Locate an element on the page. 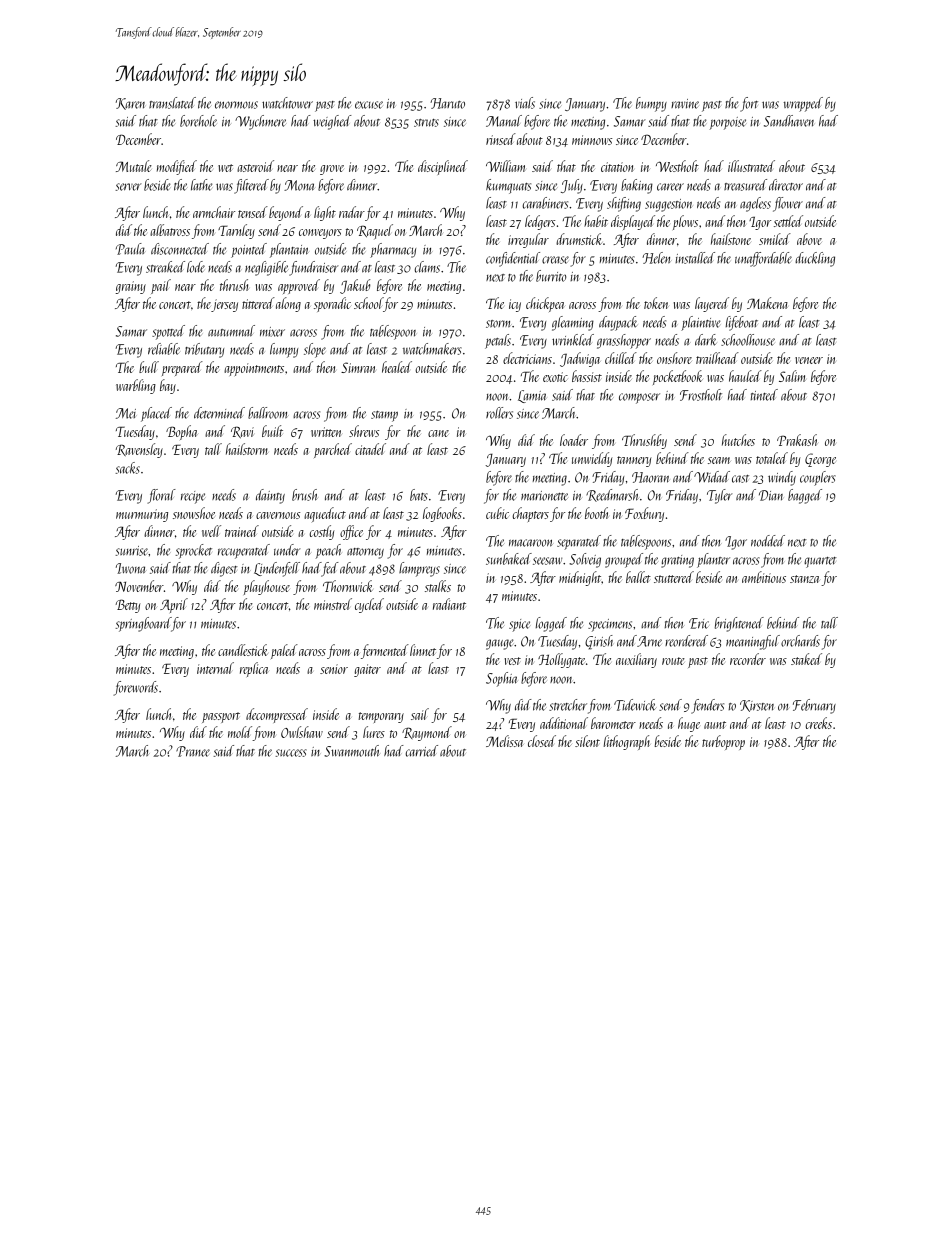 This image has height=1233, width=952. rollers is located at coordinates (499, 413).
